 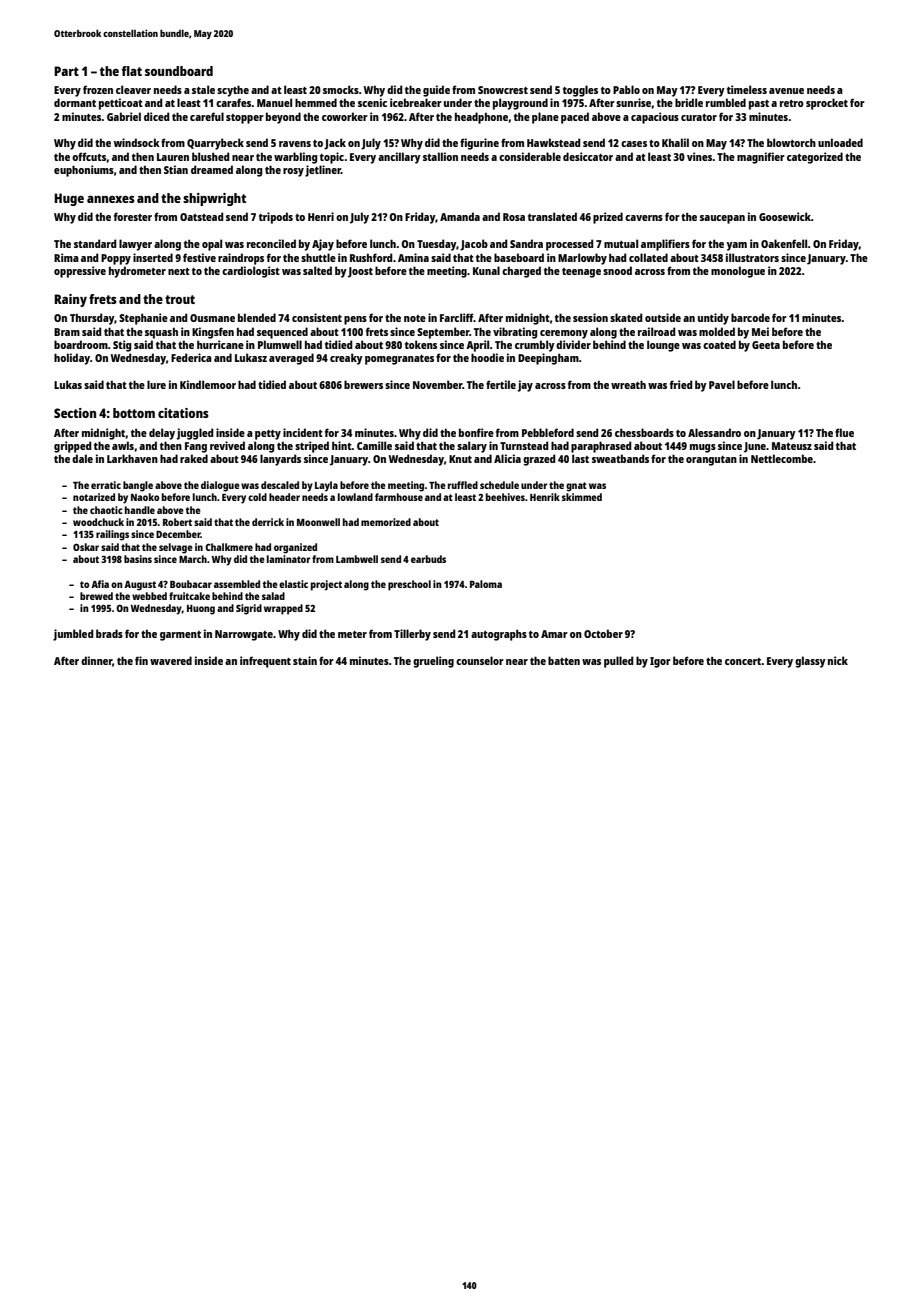 I want to click on Robert, so click(x=177, y=522).
